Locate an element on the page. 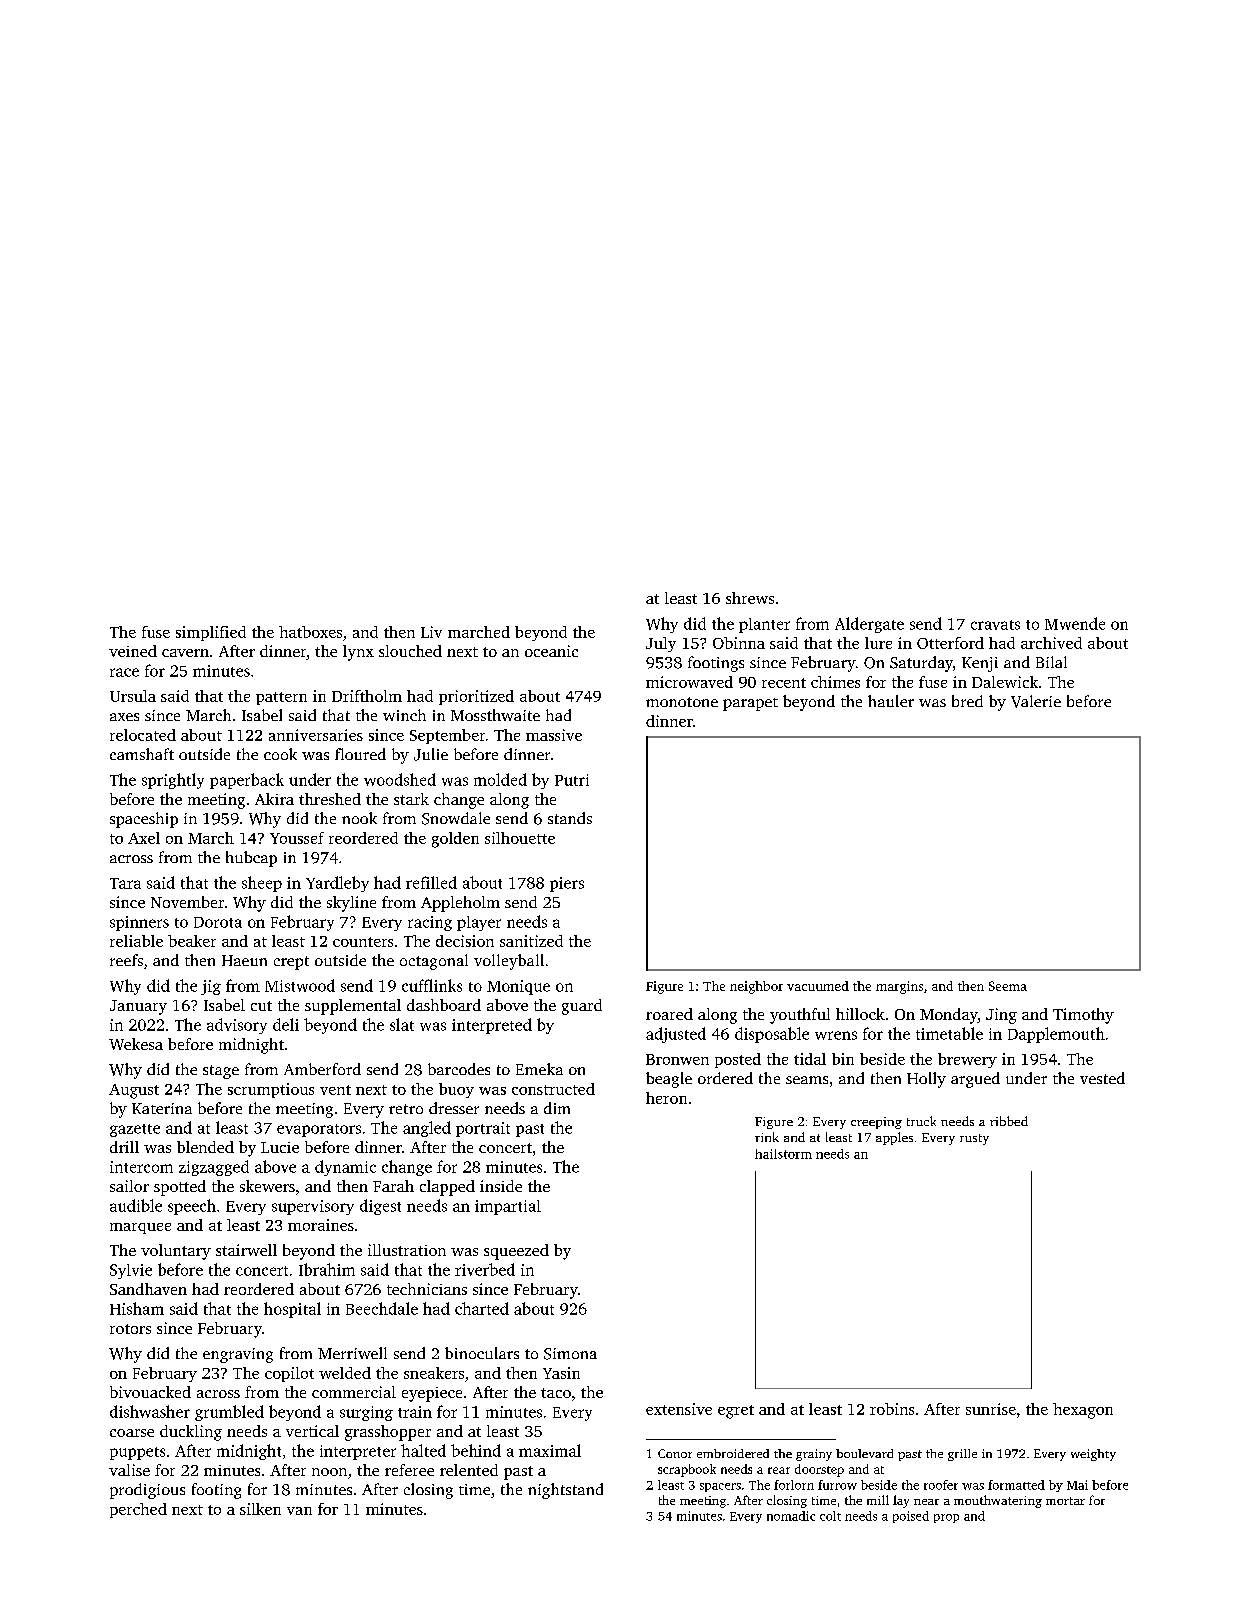 This document has width=1250, height=1618. simplified is located at coordinates (211, 633).
